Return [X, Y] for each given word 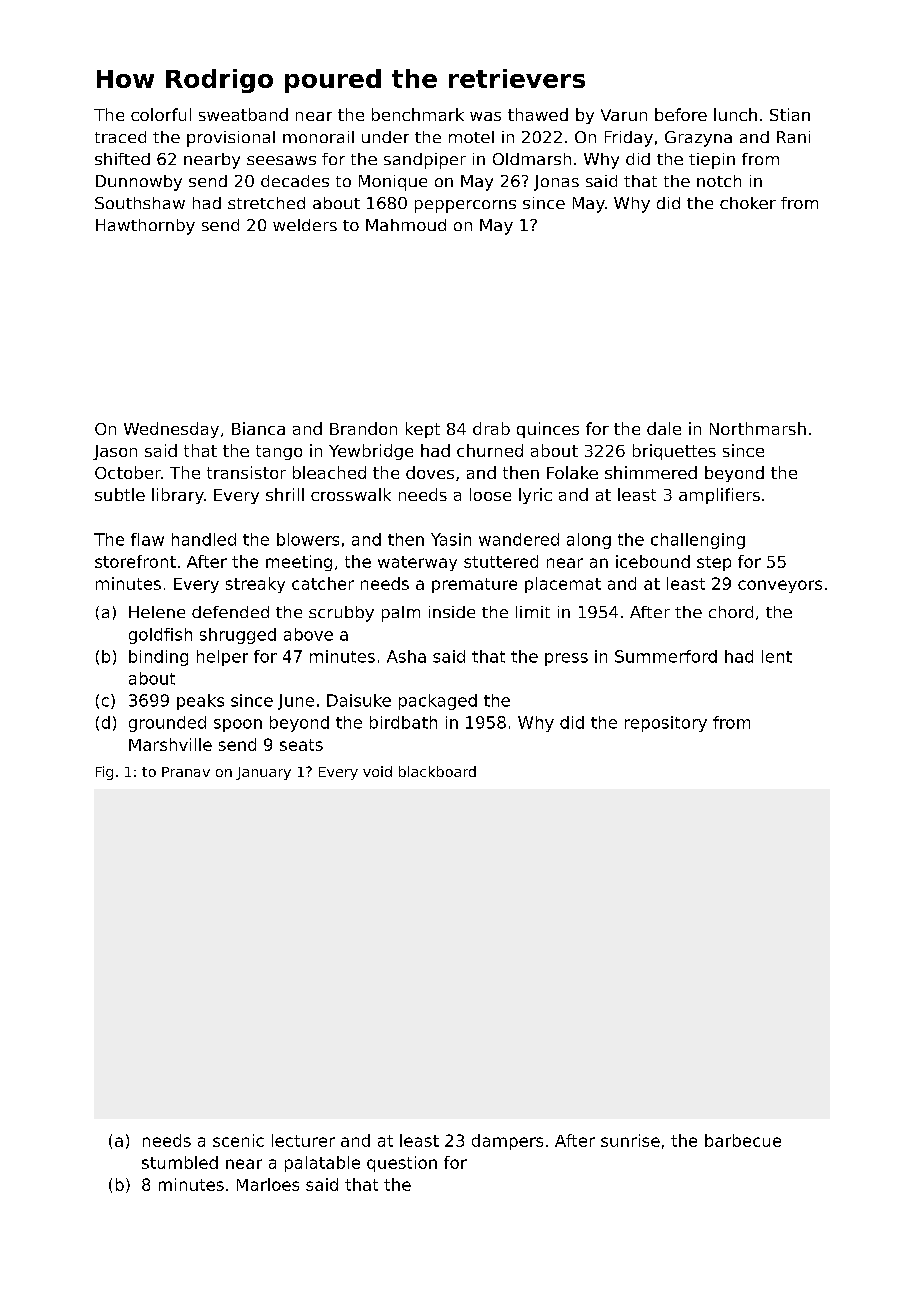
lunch [735, 114]
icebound [653, 561]
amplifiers [719, 496]
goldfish [160, 636]
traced [120, 137]
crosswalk [351, 494]
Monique [393, 183]
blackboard [437, 771]
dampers [507, 1142]
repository [666, 724]
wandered [519, 539]
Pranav [186, 772]
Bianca [258, 428]
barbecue [743, 1140]
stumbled [180, 1162]
